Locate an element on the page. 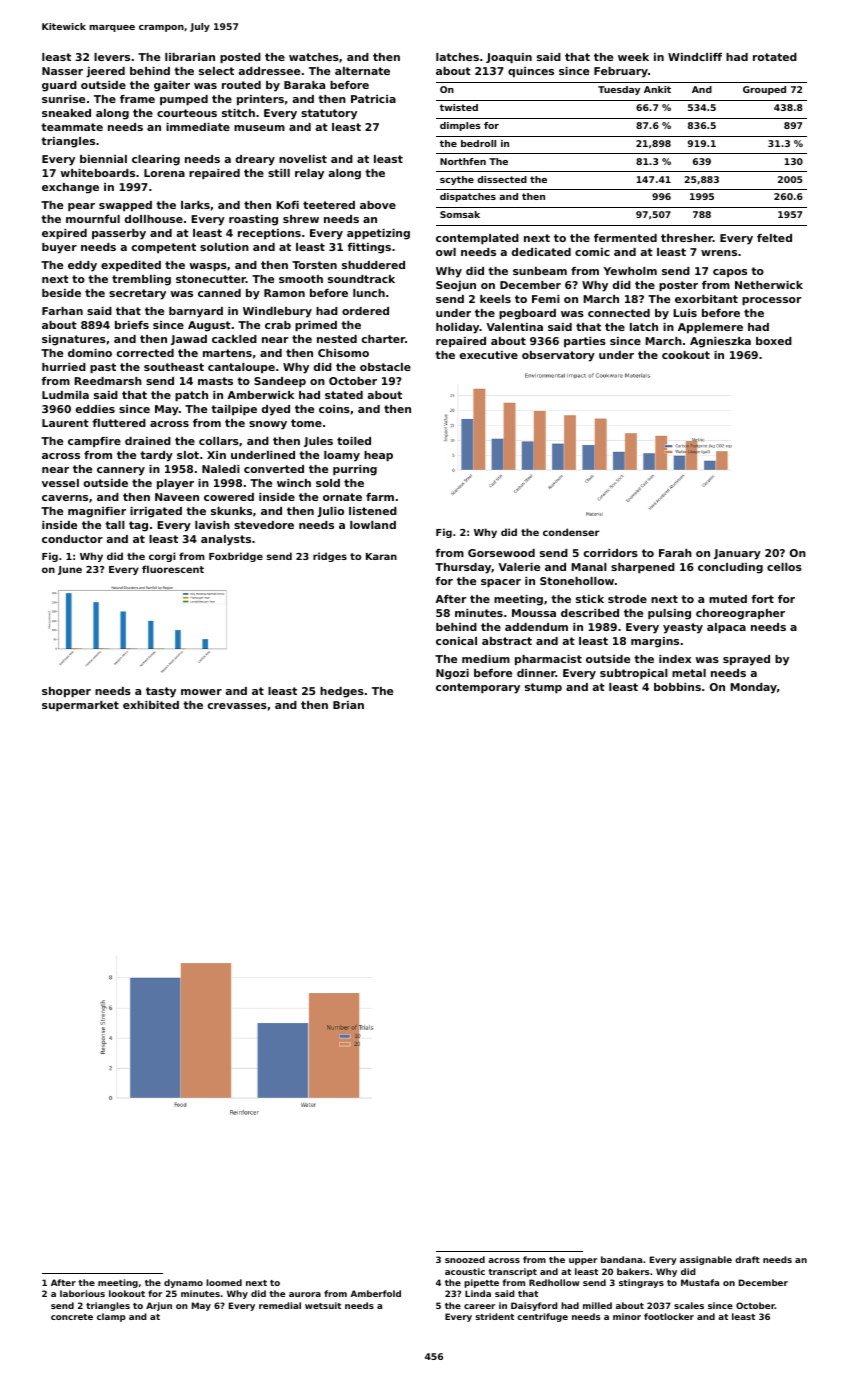 This document has height=1400, width=849. Brian is located at coordinates (348, 705).
